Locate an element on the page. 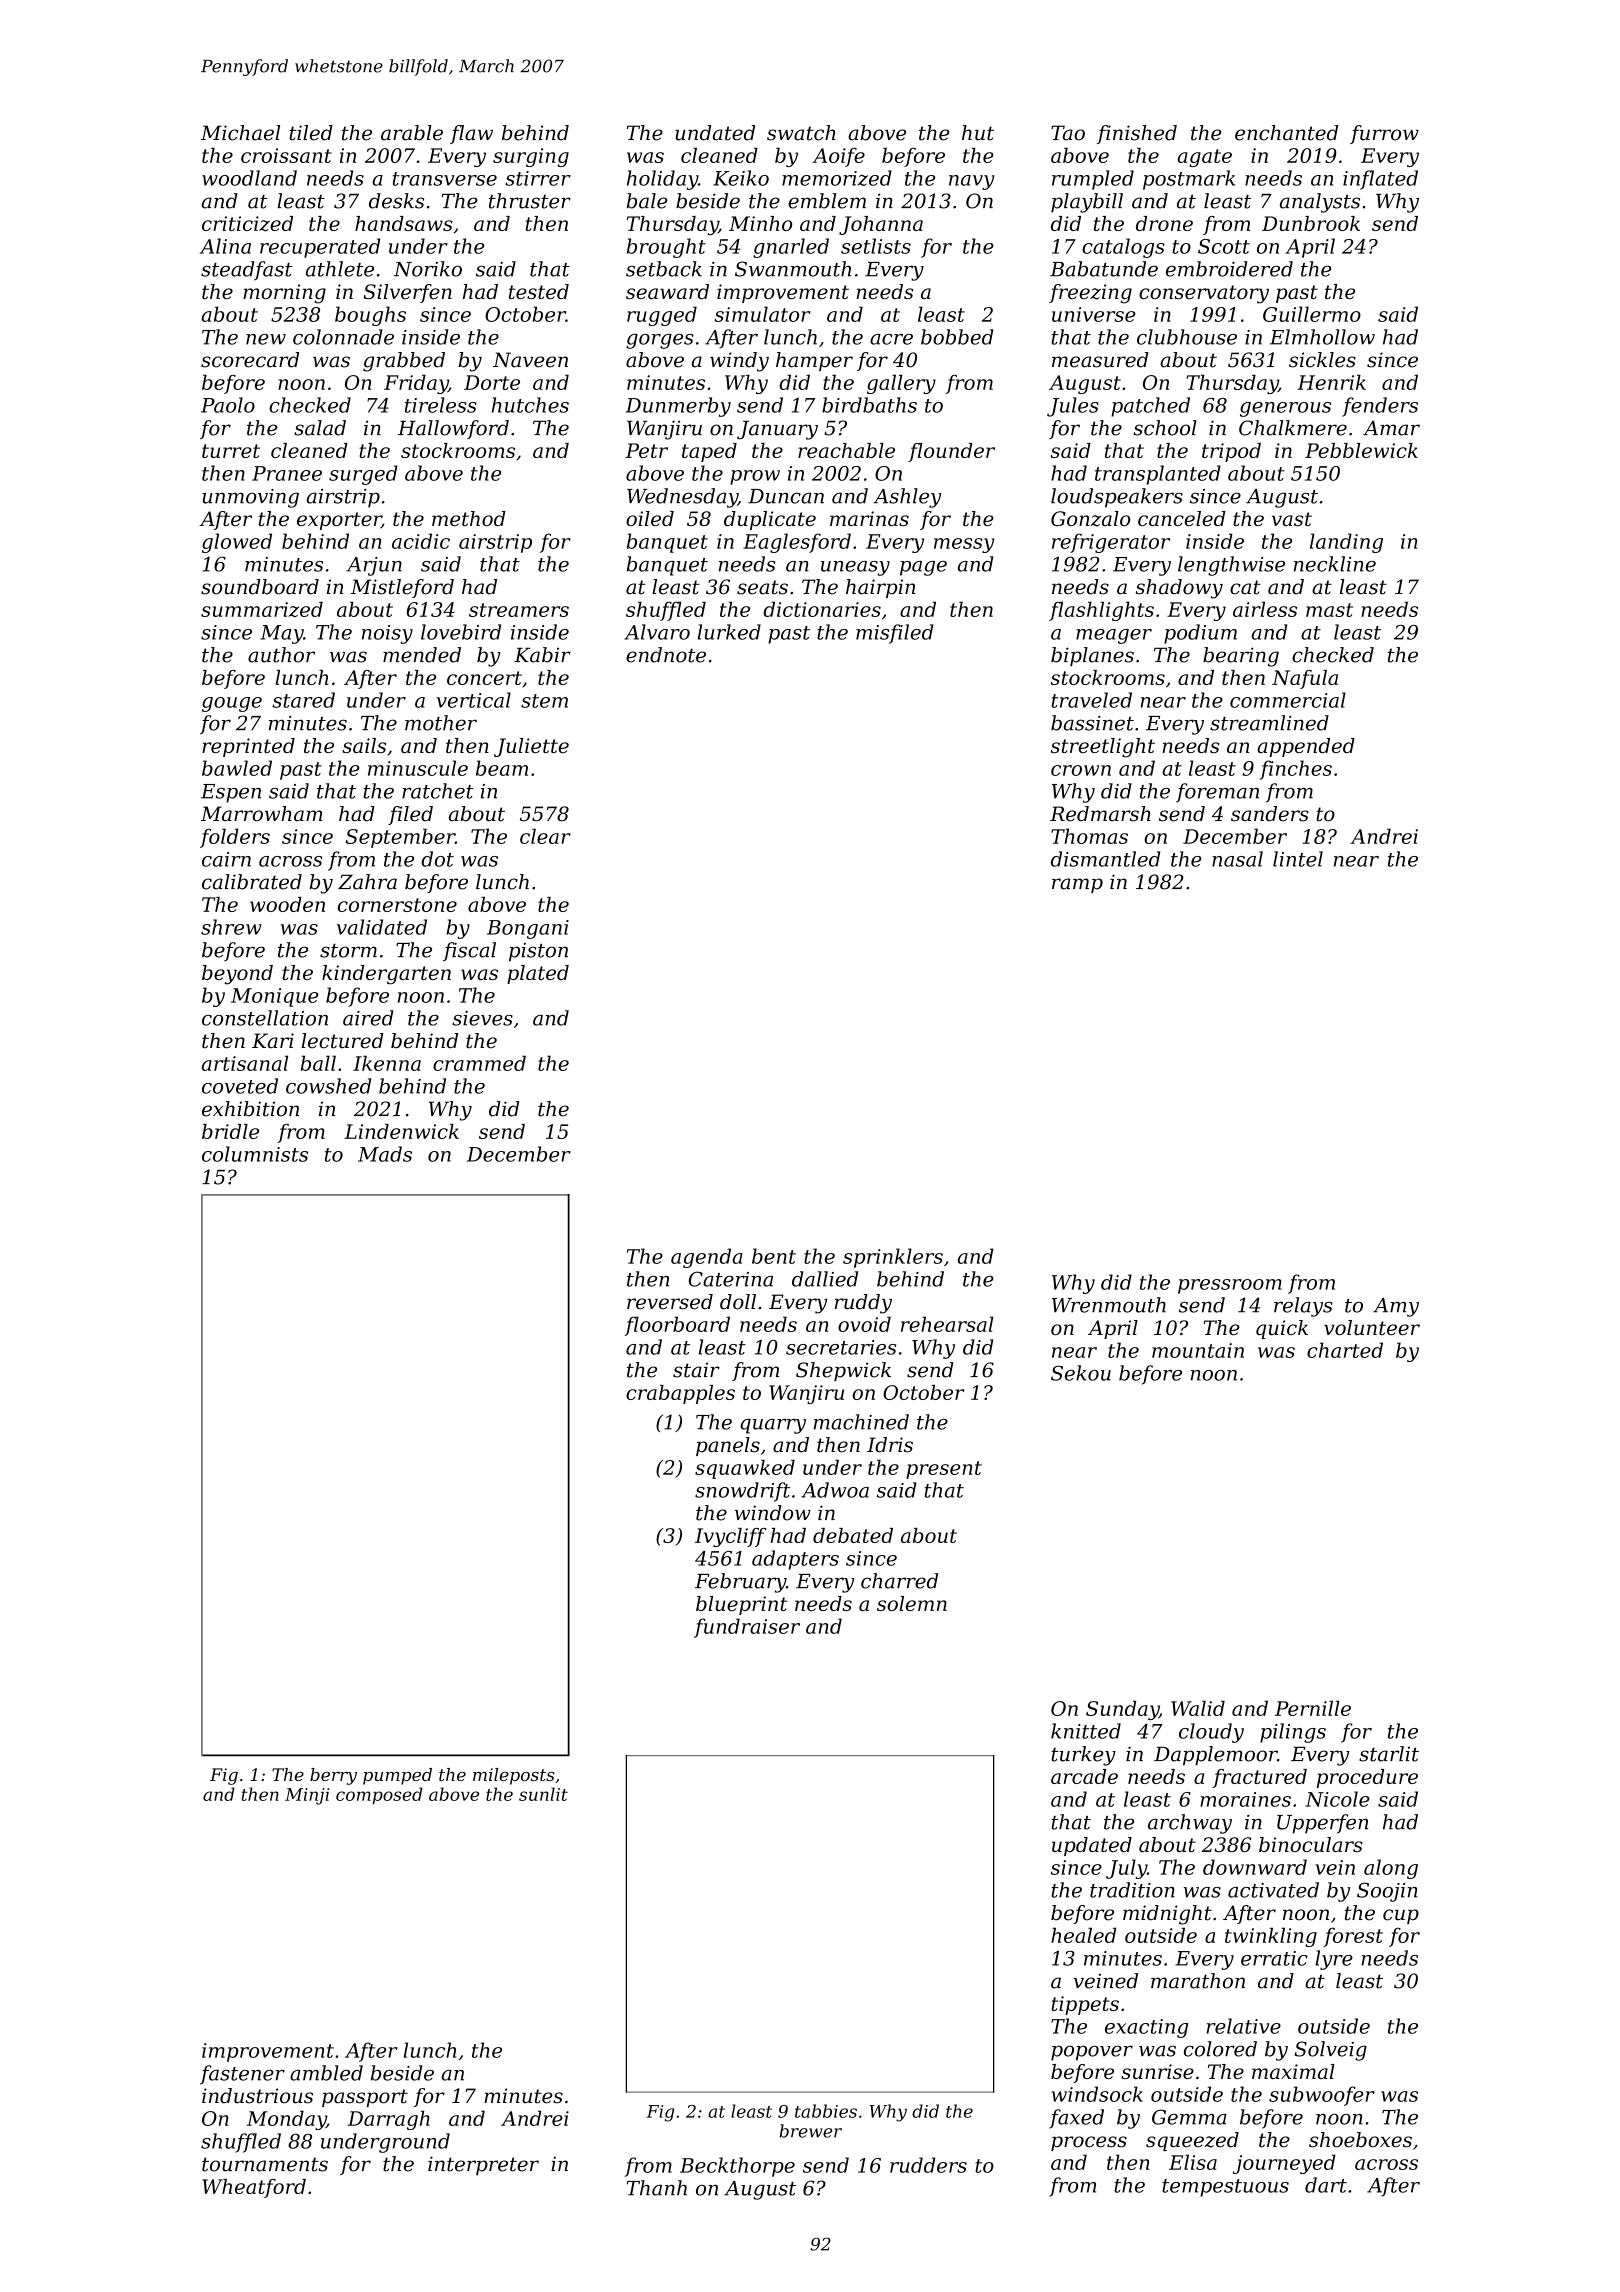 The width and height of the page is (1620, 2292). crammed is located at coordinates (479, 1063).
